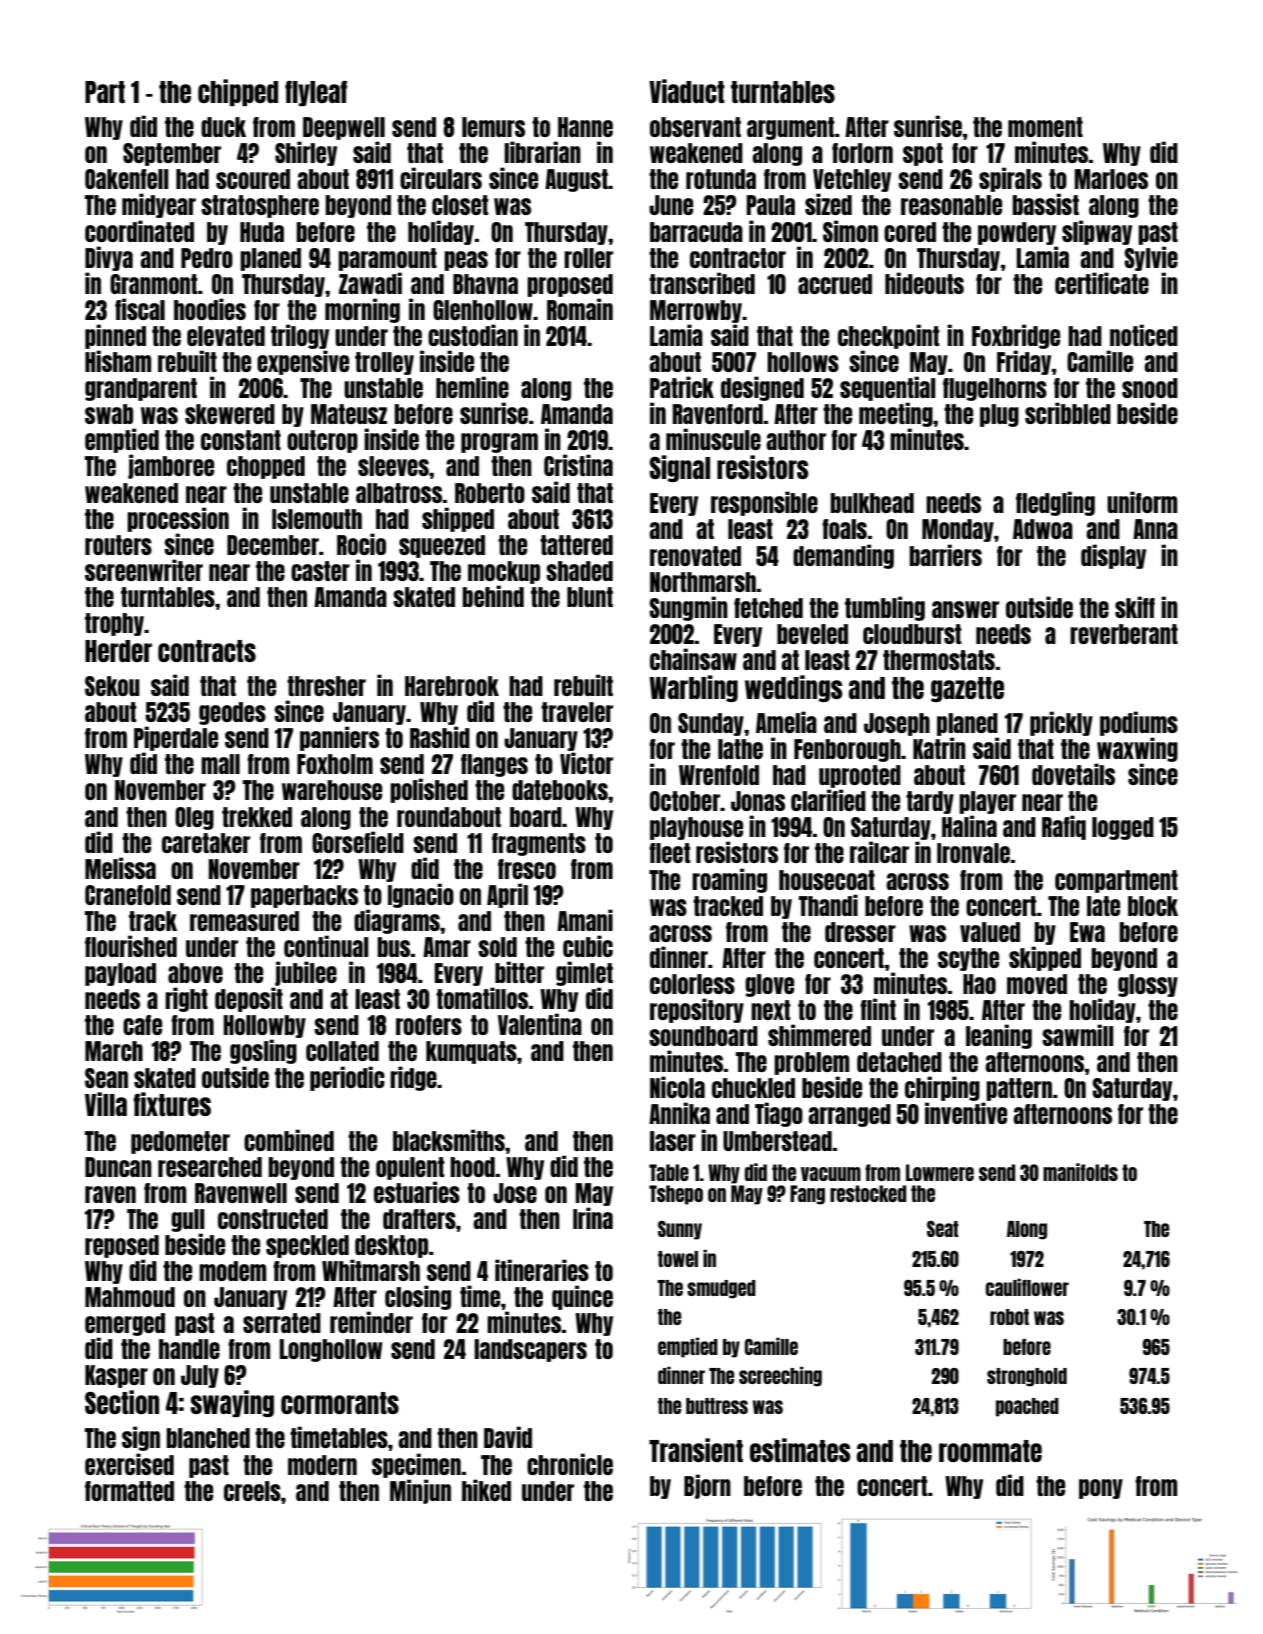  I want to click on cored, so click(910, 232).
